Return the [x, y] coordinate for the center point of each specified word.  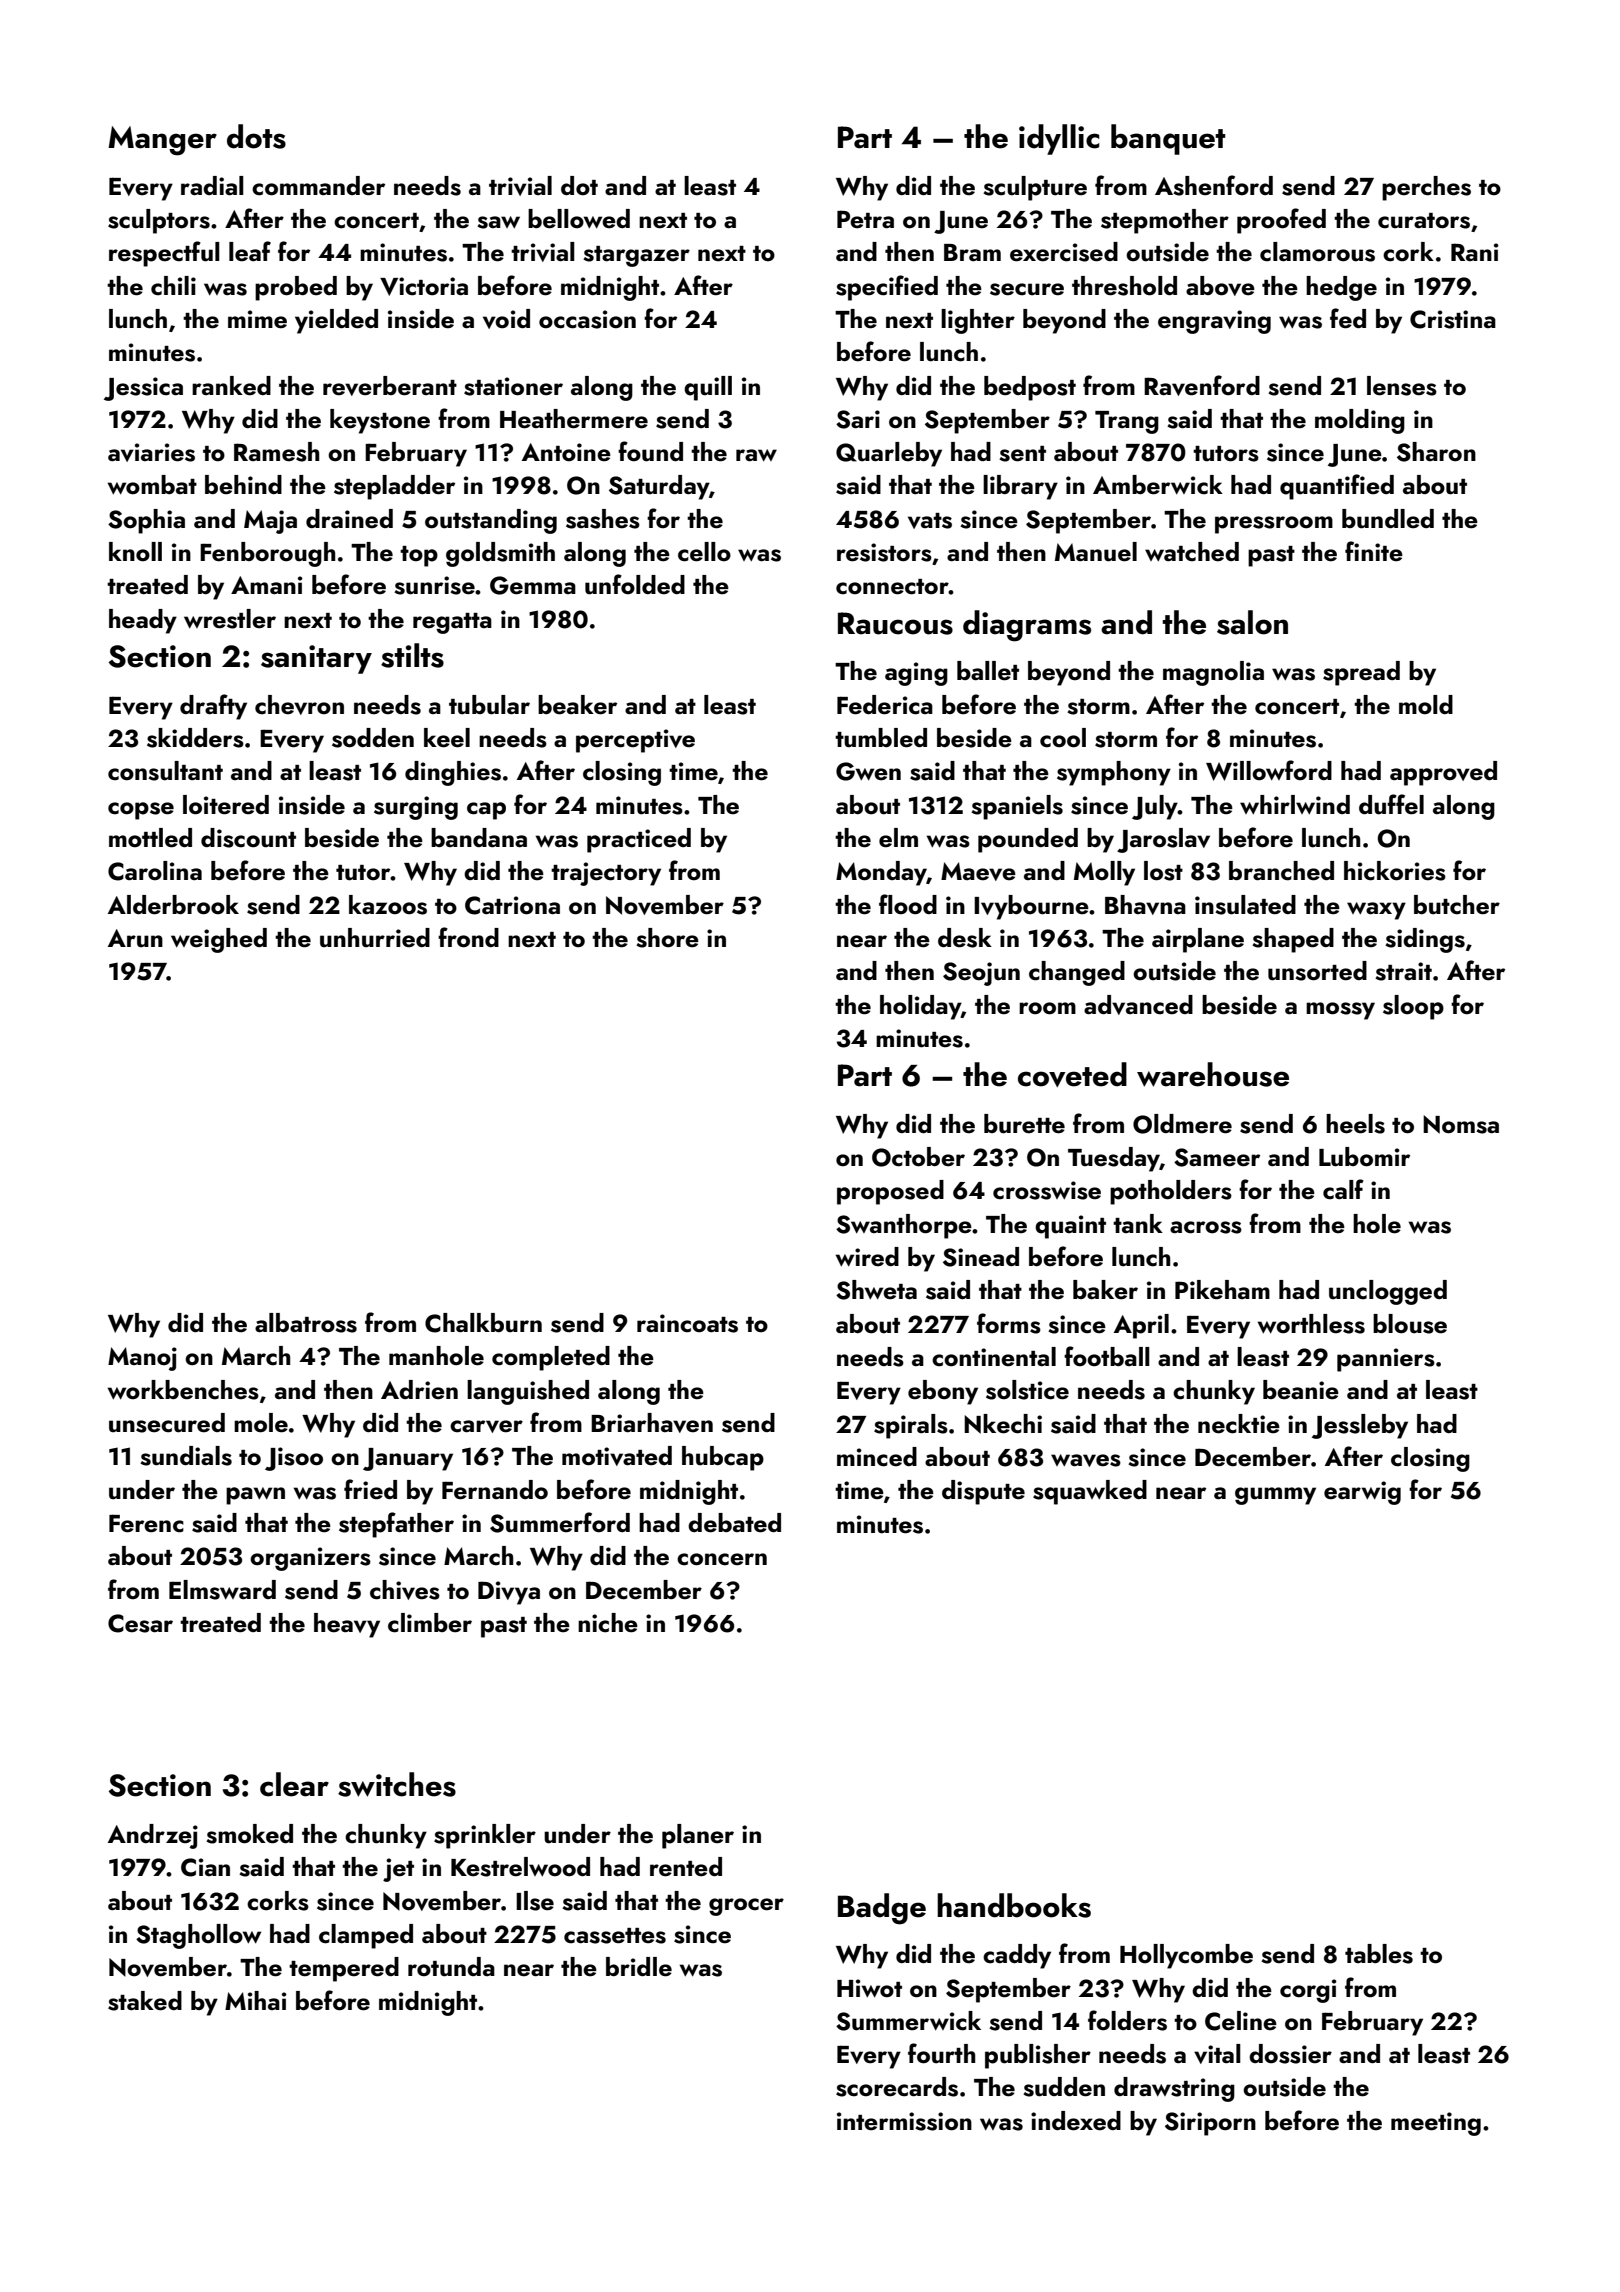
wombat [152, 485]
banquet [1168, 139]
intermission [904, 2121]
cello [704, 552]
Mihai [256, 2000]
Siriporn [1210, 2124]
